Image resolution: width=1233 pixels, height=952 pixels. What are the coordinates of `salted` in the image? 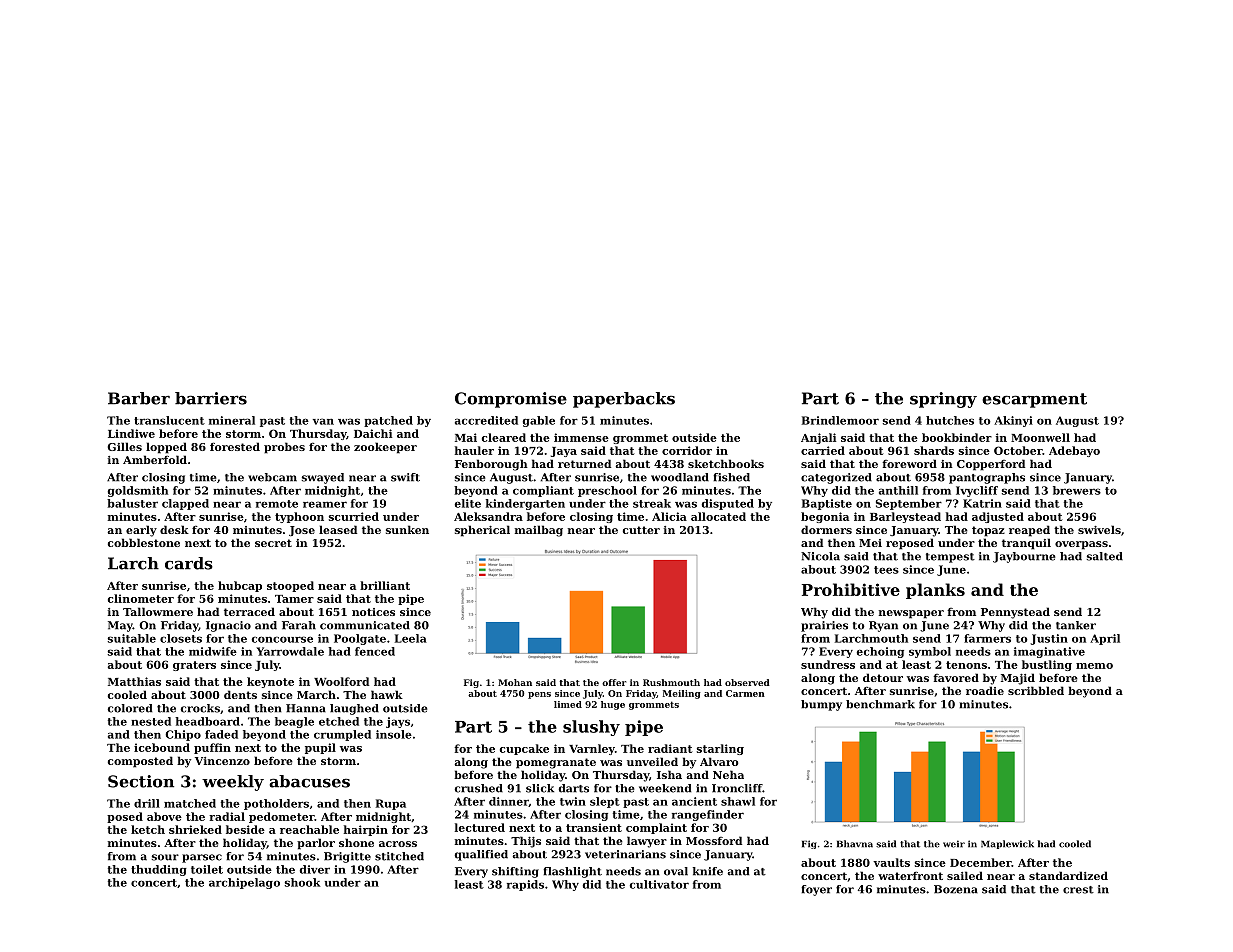 It's located at (1105, 556).
